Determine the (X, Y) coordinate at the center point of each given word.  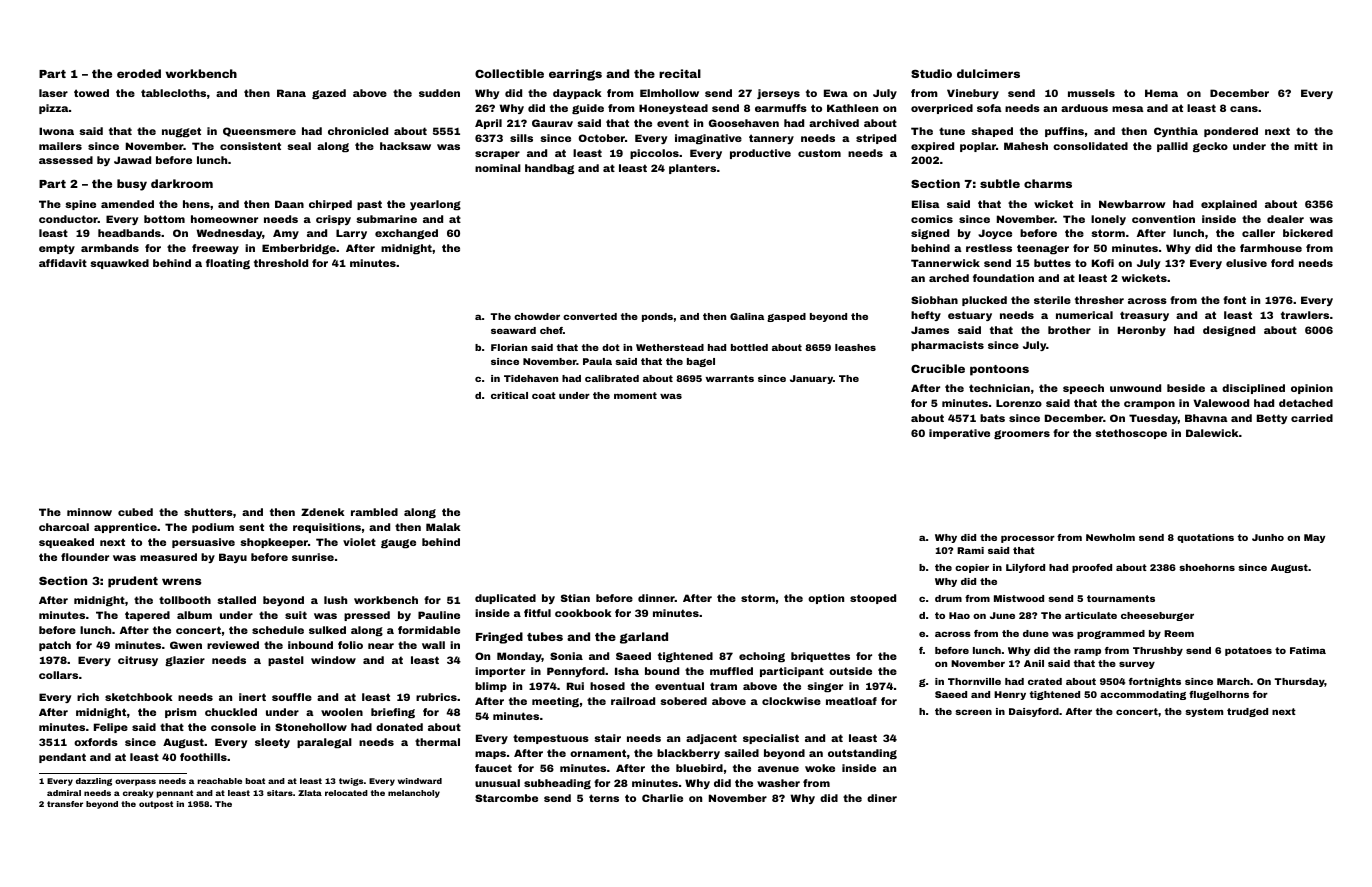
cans (1244, 109)
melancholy (414, 794)
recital (680, 73)
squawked (119, 264)
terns (604, 798)
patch (55, 646)
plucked (984, 301)
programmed (1111, 634)
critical (509, 395)
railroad (633, 701)
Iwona (56, 131)
